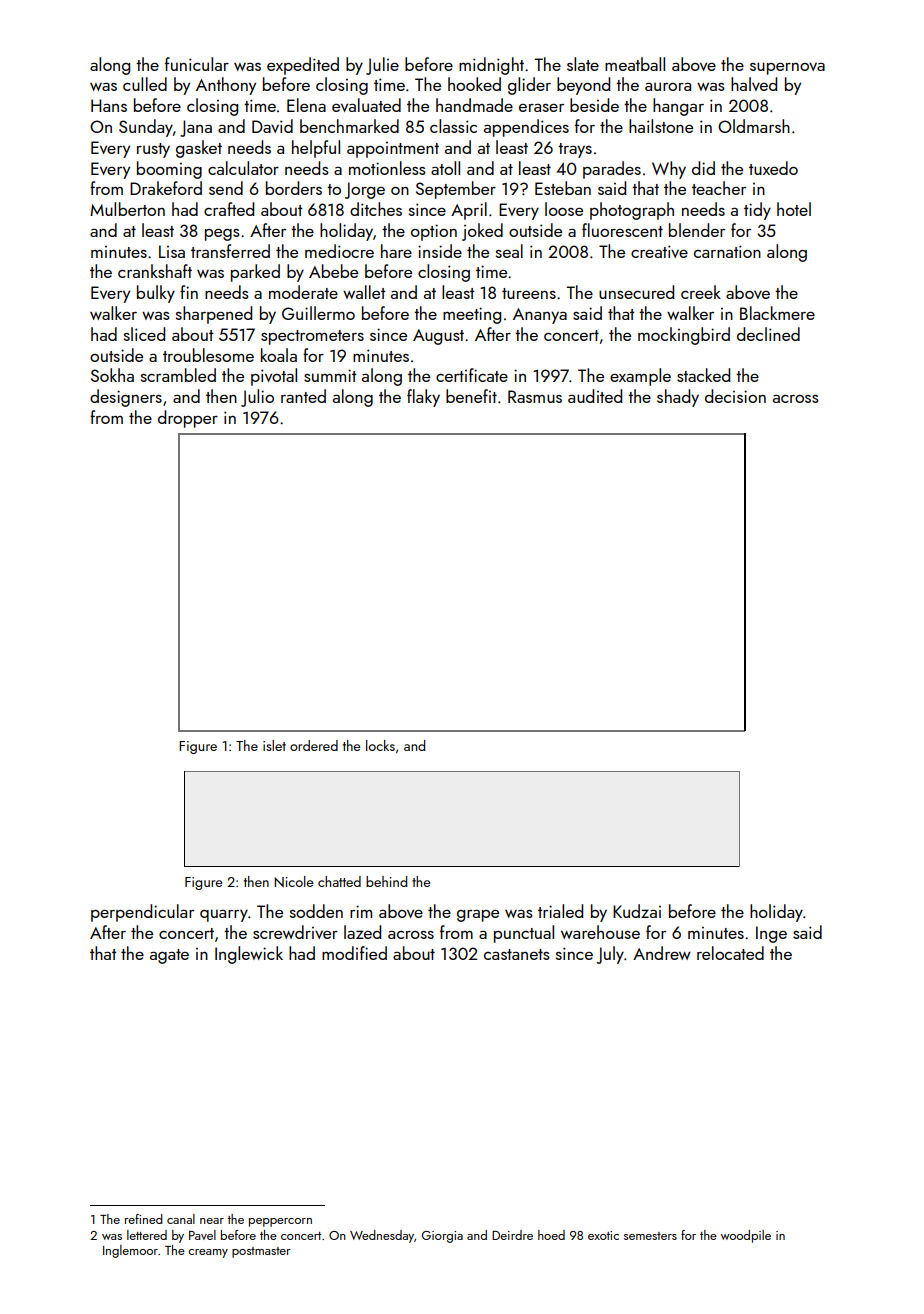 The image size is (924, 1314). What do you see at coordinates (517, 954) in the page?
I see `castanets` at bounding box center [517, 954].
